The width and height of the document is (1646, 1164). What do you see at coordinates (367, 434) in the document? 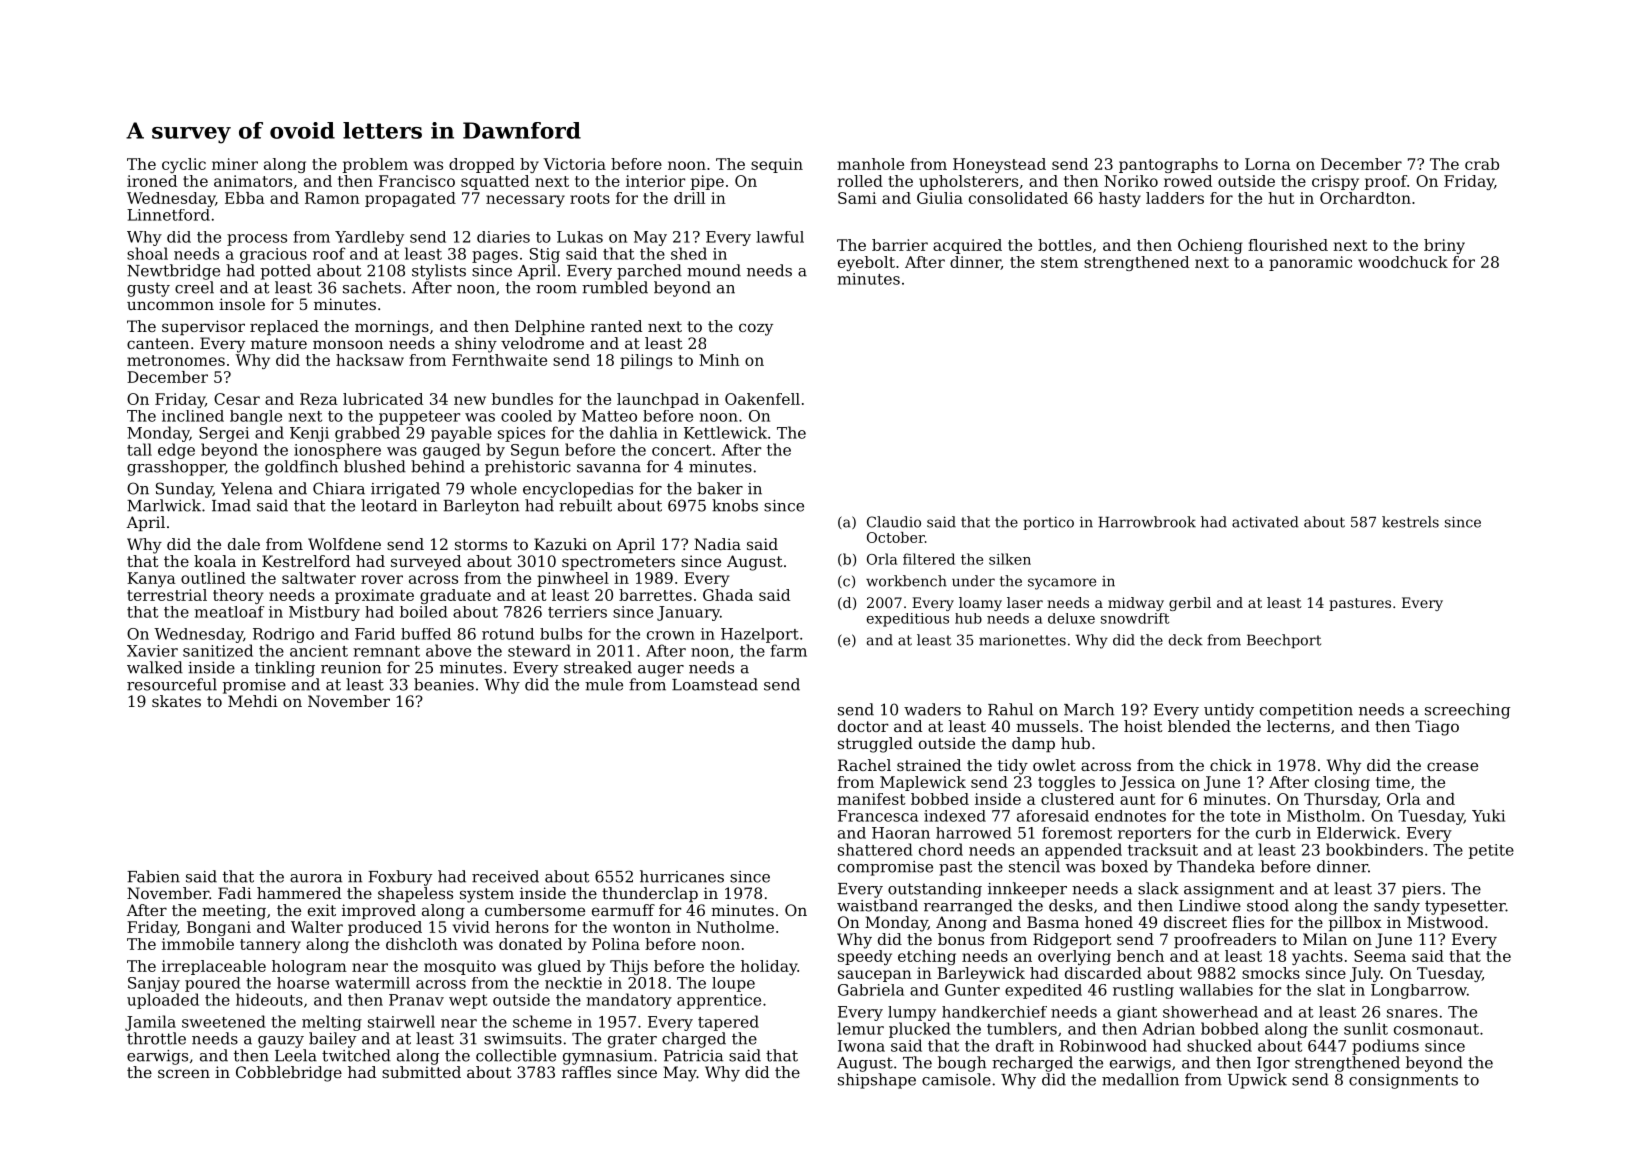
I see `grabbed` at bounding box center [367, 434].
